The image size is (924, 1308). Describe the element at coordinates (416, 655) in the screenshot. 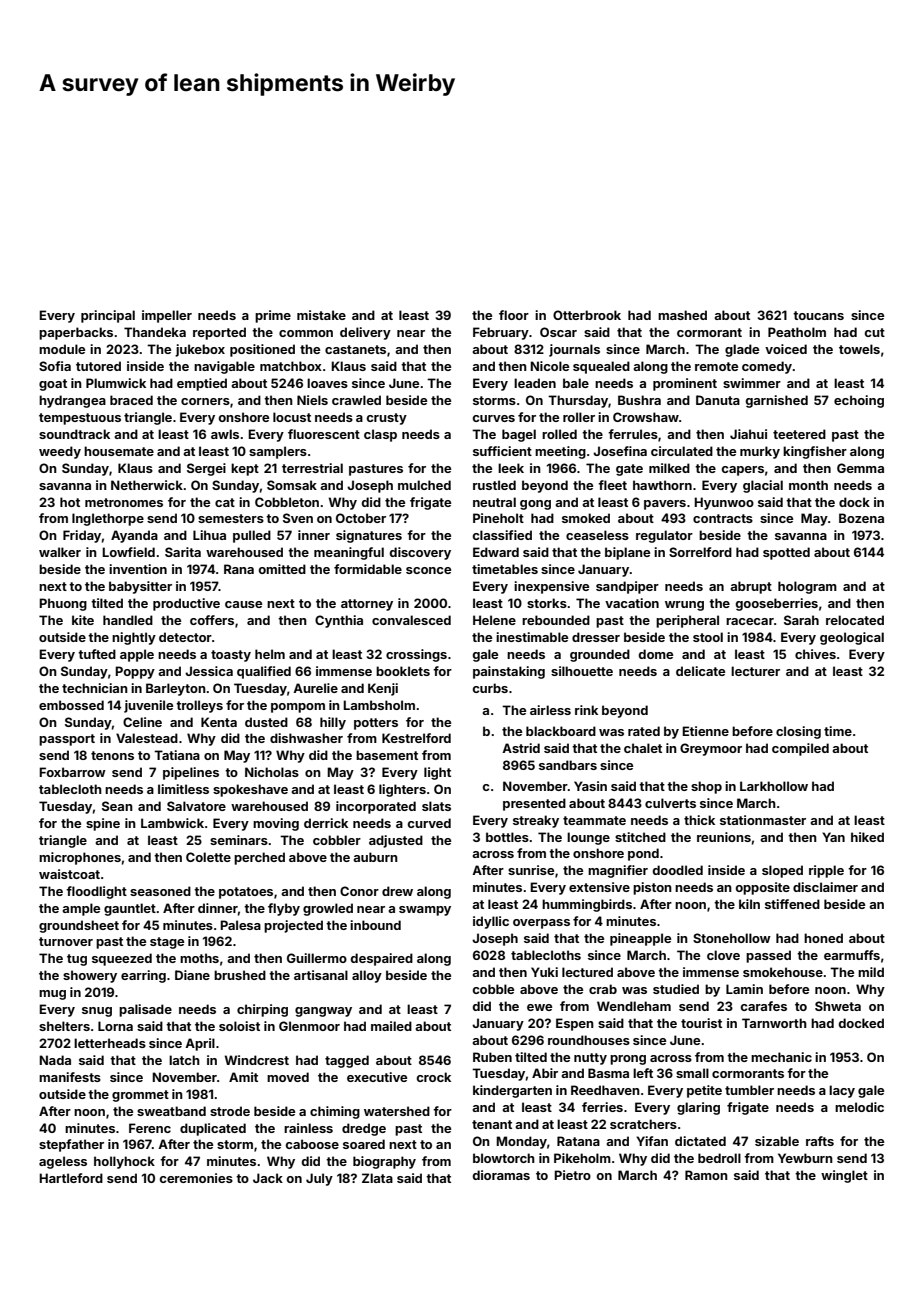

I see `crossings` at that location.
